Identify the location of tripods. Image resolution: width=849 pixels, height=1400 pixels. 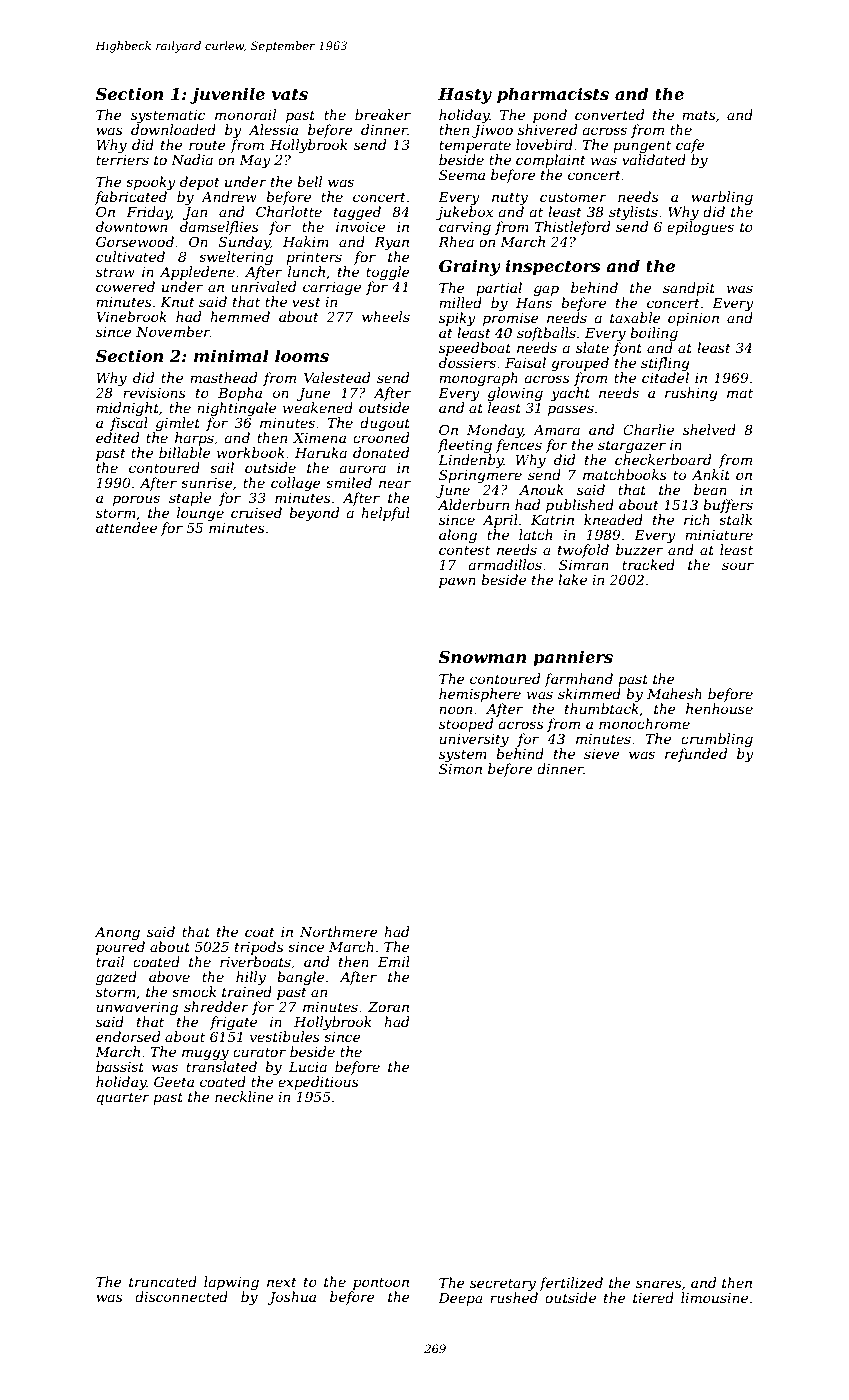
(259, 948).
